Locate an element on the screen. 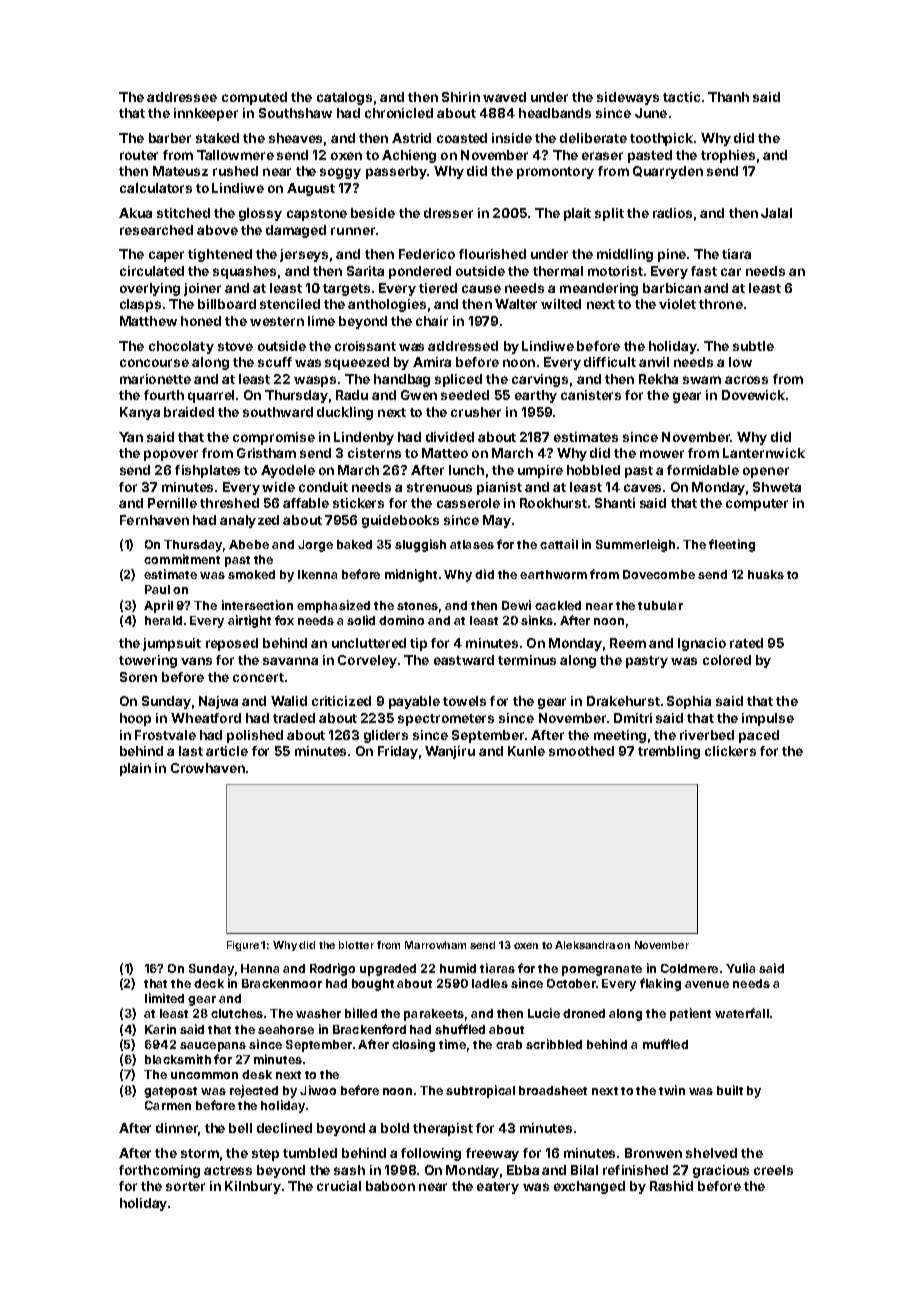 The image size is (924, 1308). Marrowham is located at coordinates (435, 945).
